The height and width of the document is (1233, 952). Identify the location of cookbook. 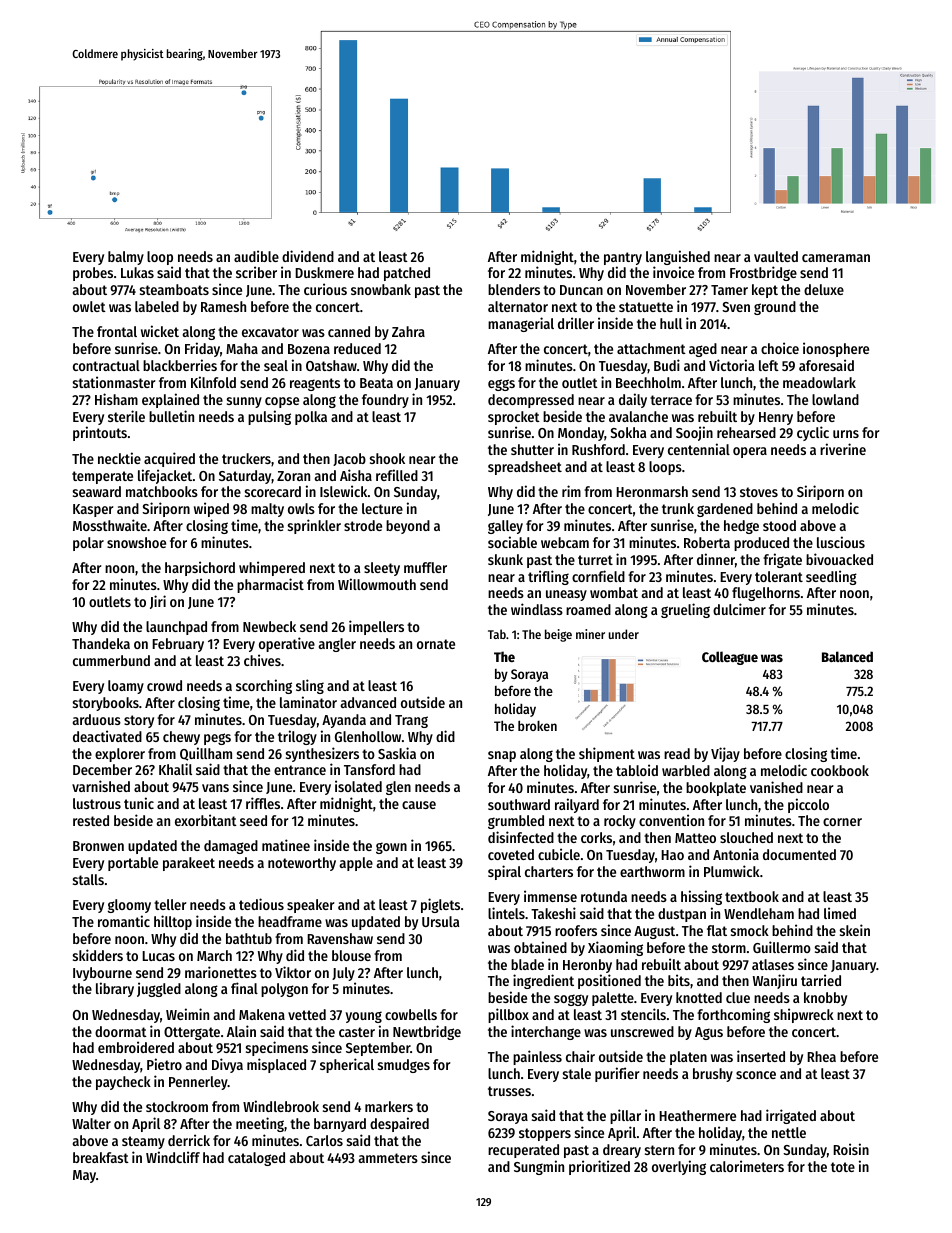
(840, 770).
